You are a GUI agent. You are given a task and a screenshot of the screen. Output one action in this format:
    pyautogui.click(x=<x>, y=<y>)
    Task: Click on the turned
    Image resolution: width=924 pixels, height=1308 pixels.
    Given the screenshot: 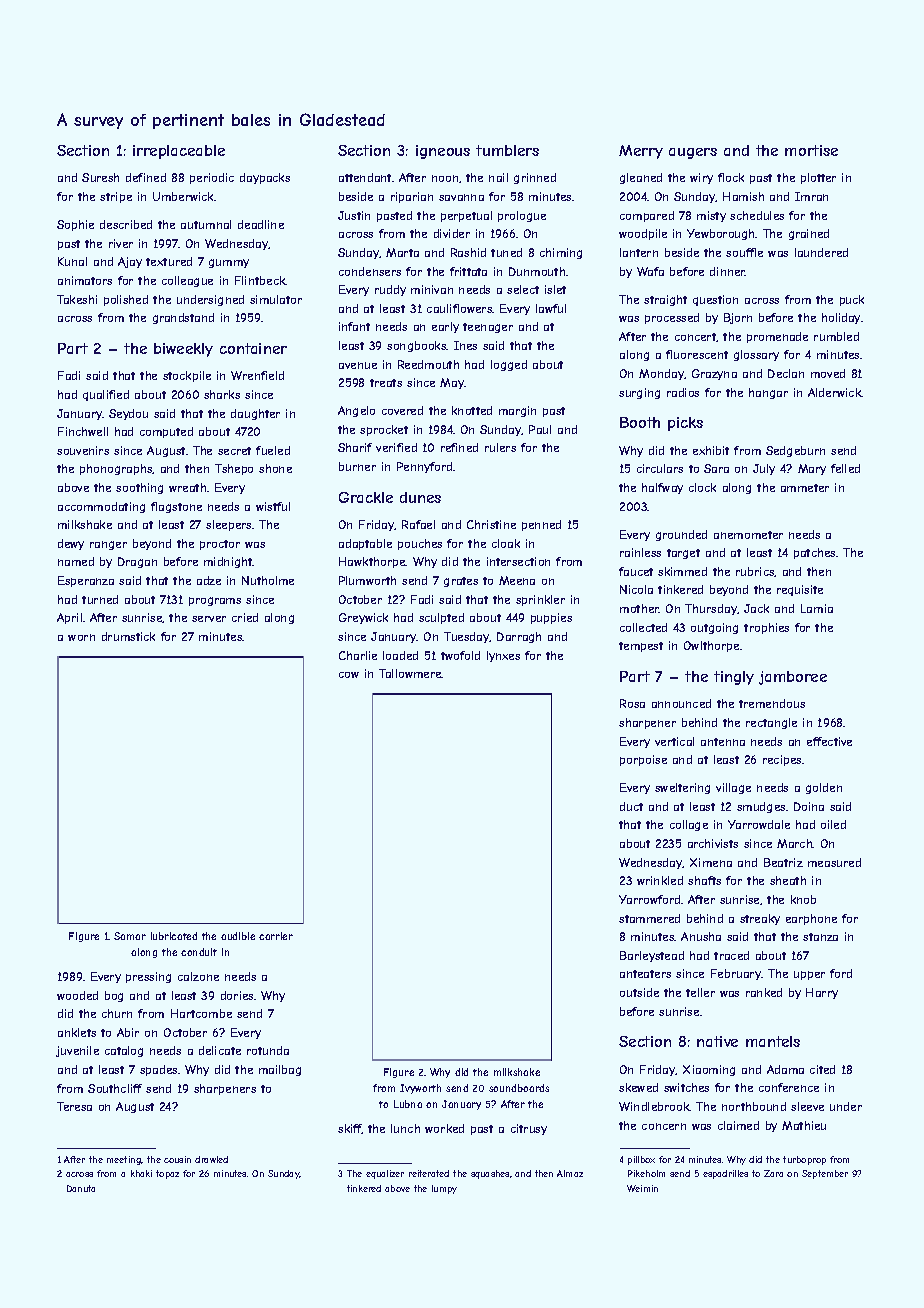 What is the action you would take?
    pyautogui.click(x=100, y=599)
